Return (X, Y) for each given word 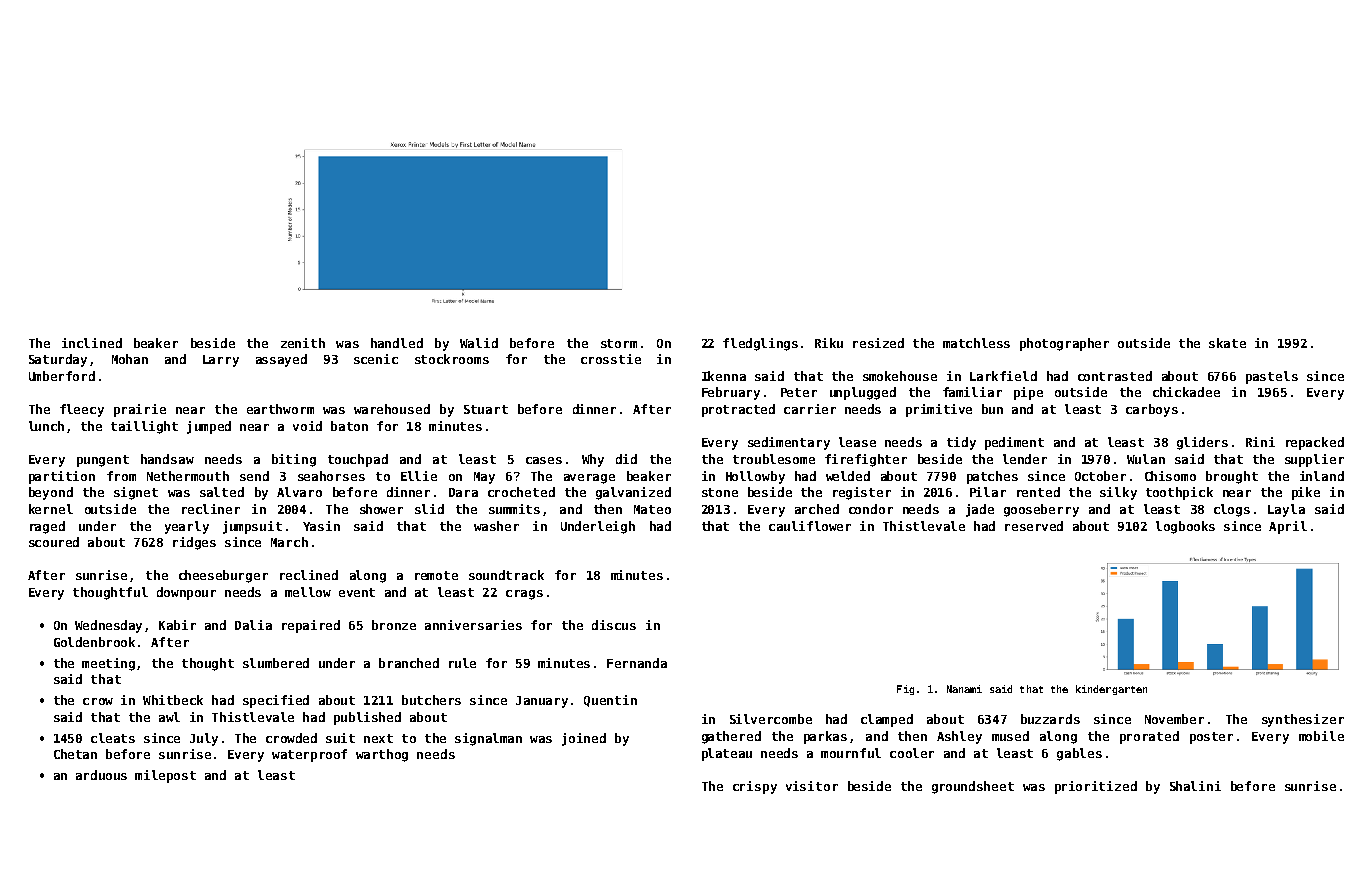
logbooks (1185, 527)
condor (871, 509)
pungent (103, 461)
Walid (479, 343)
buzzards (1050, 719)
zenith (303, 343)
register (862, 493)
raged (47, 527)
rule (462, 663)
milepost (165, 776)
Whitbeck (173, 700)
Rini (1260, 442)
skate (1227, 343)
